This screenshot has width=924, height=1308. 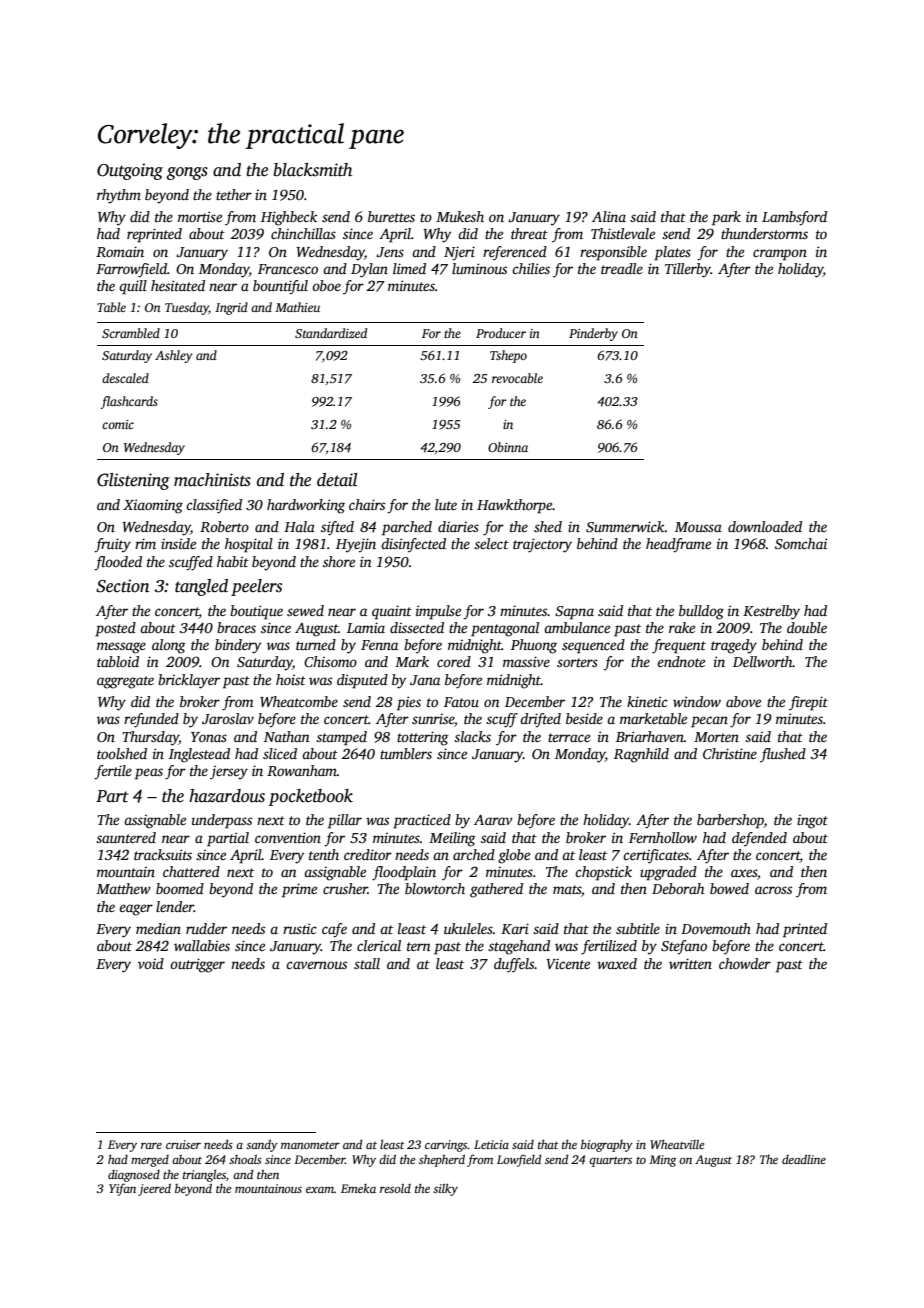 What do you see at coordinates (461, 702) in the screenshot?
I see `Fatou` at bounding box center [461, 702].
